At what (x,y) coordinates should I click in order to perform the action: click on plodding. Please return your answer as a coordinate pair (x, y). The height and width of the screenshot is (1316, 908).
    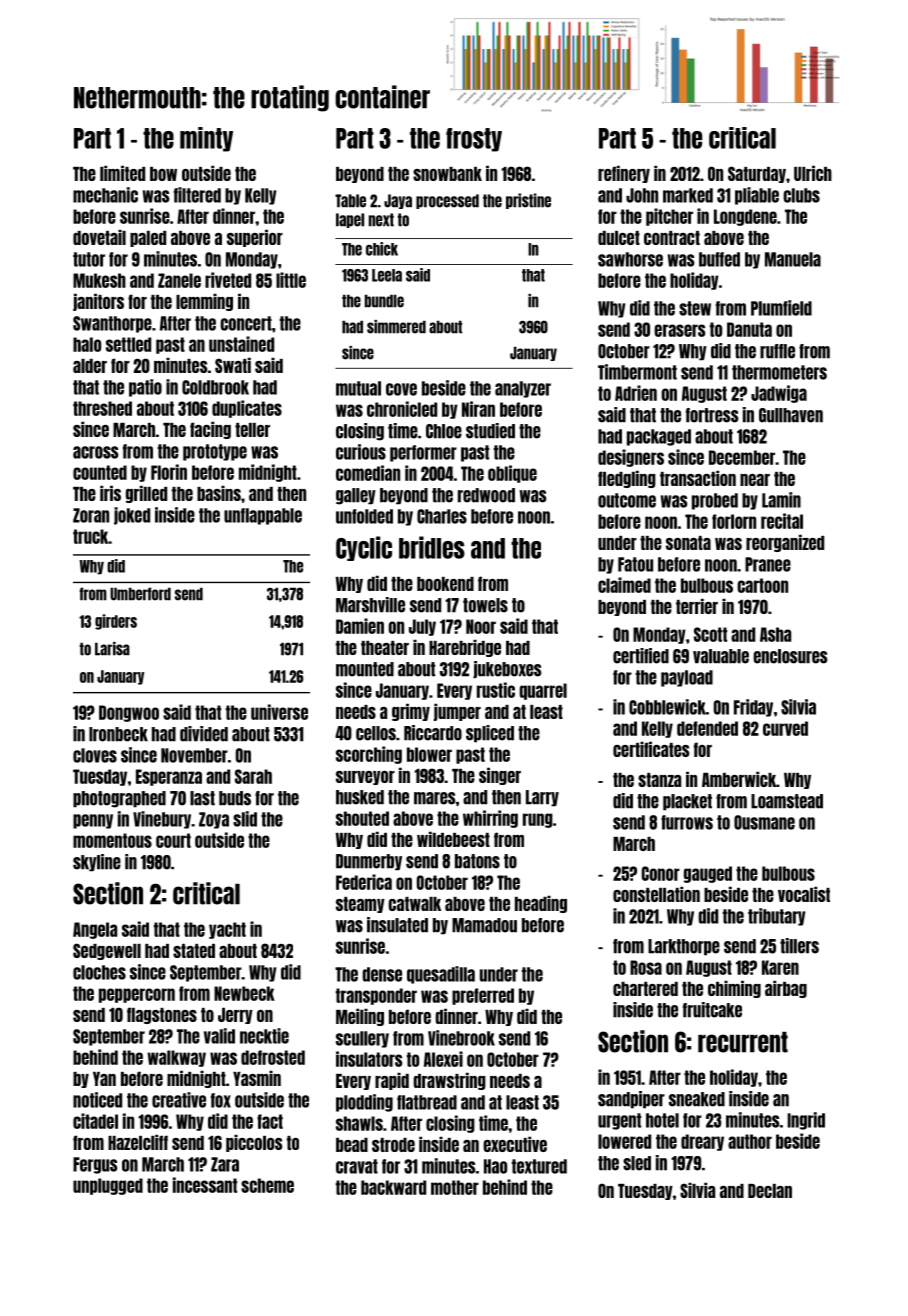
    Looking at the image, I should click on (364, 1103).
